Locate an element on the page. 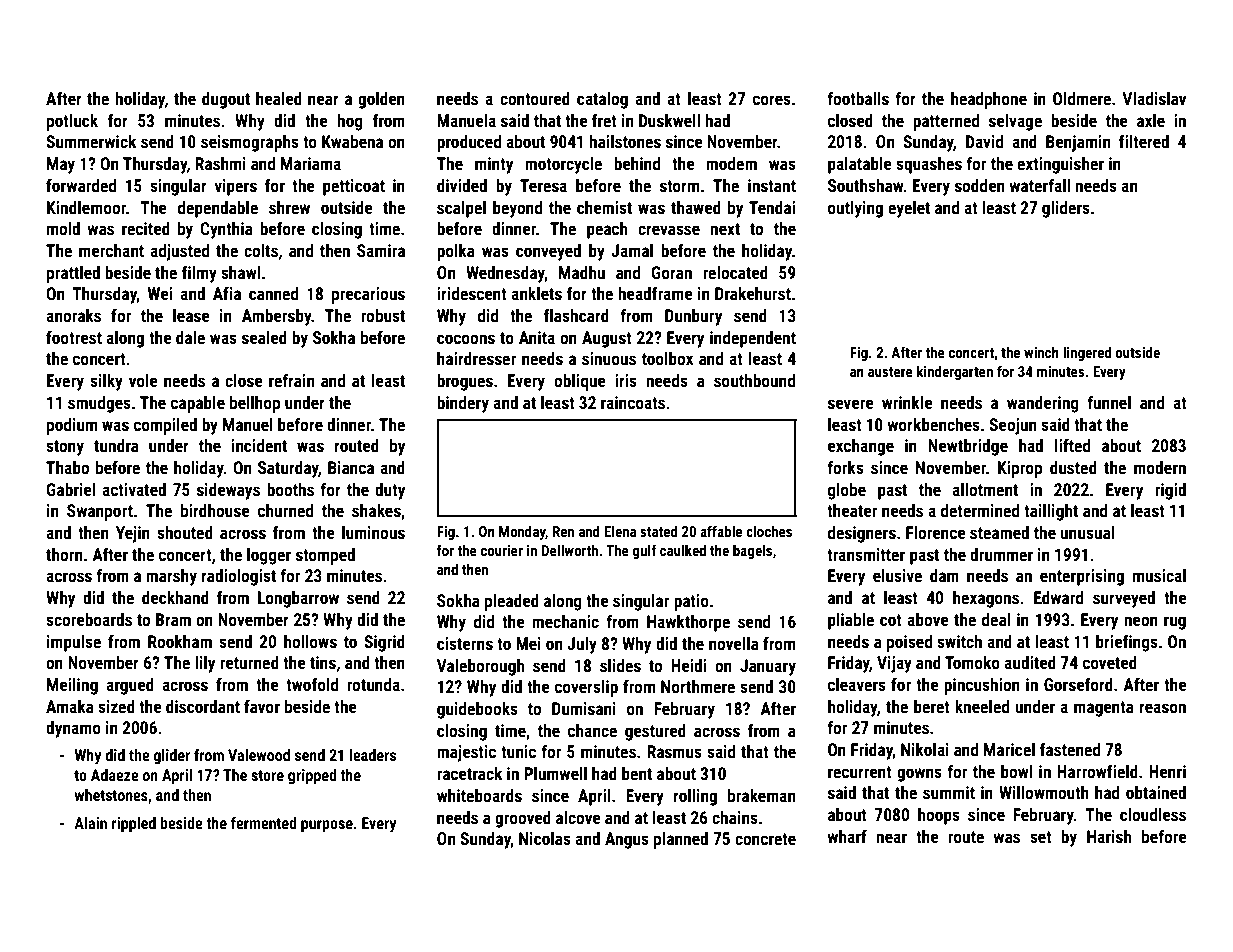  Swanport is located at coordinates (100, 512).
